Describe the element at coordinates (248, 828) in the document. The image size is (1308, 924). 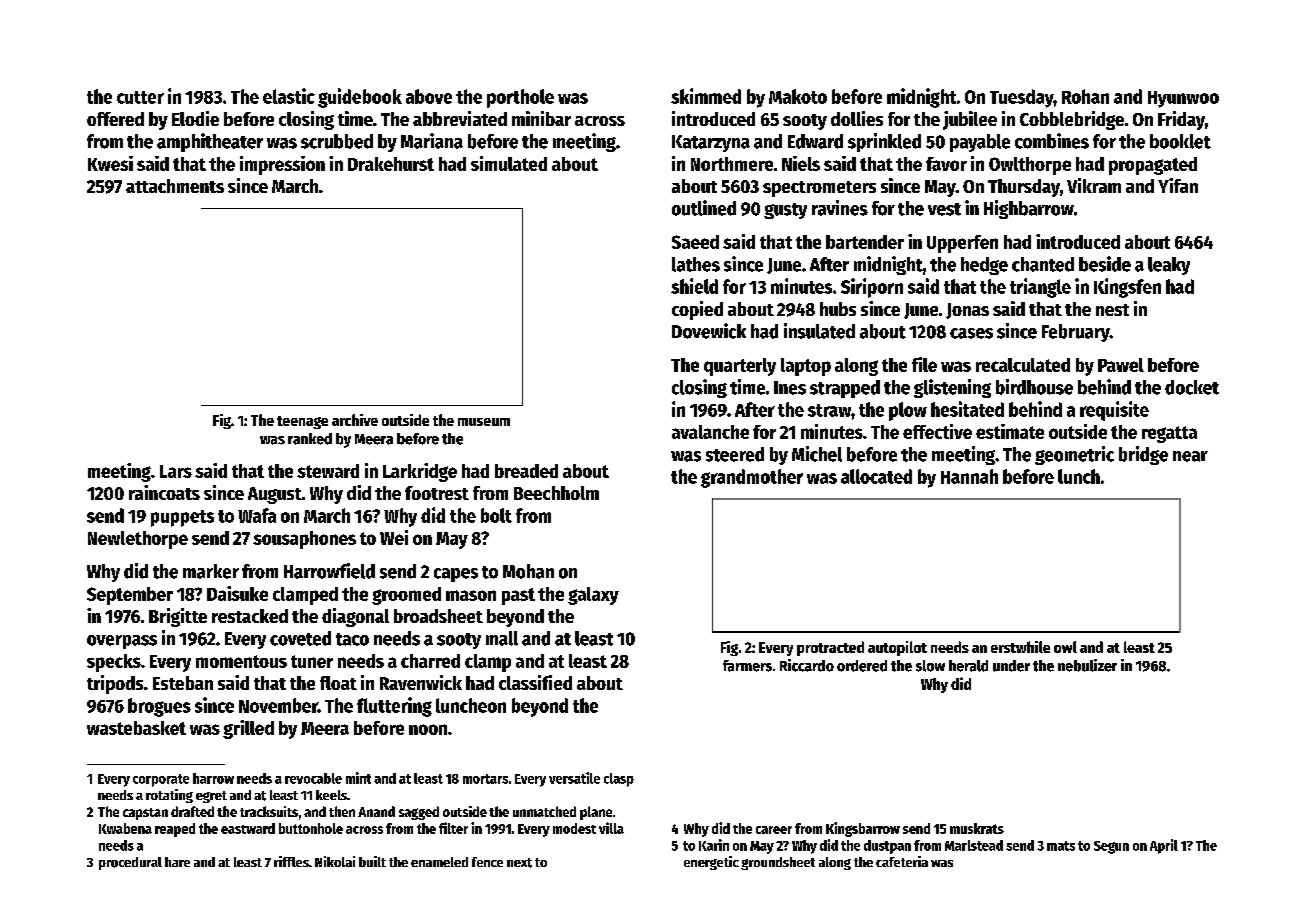
I see `eastward` at that location.
